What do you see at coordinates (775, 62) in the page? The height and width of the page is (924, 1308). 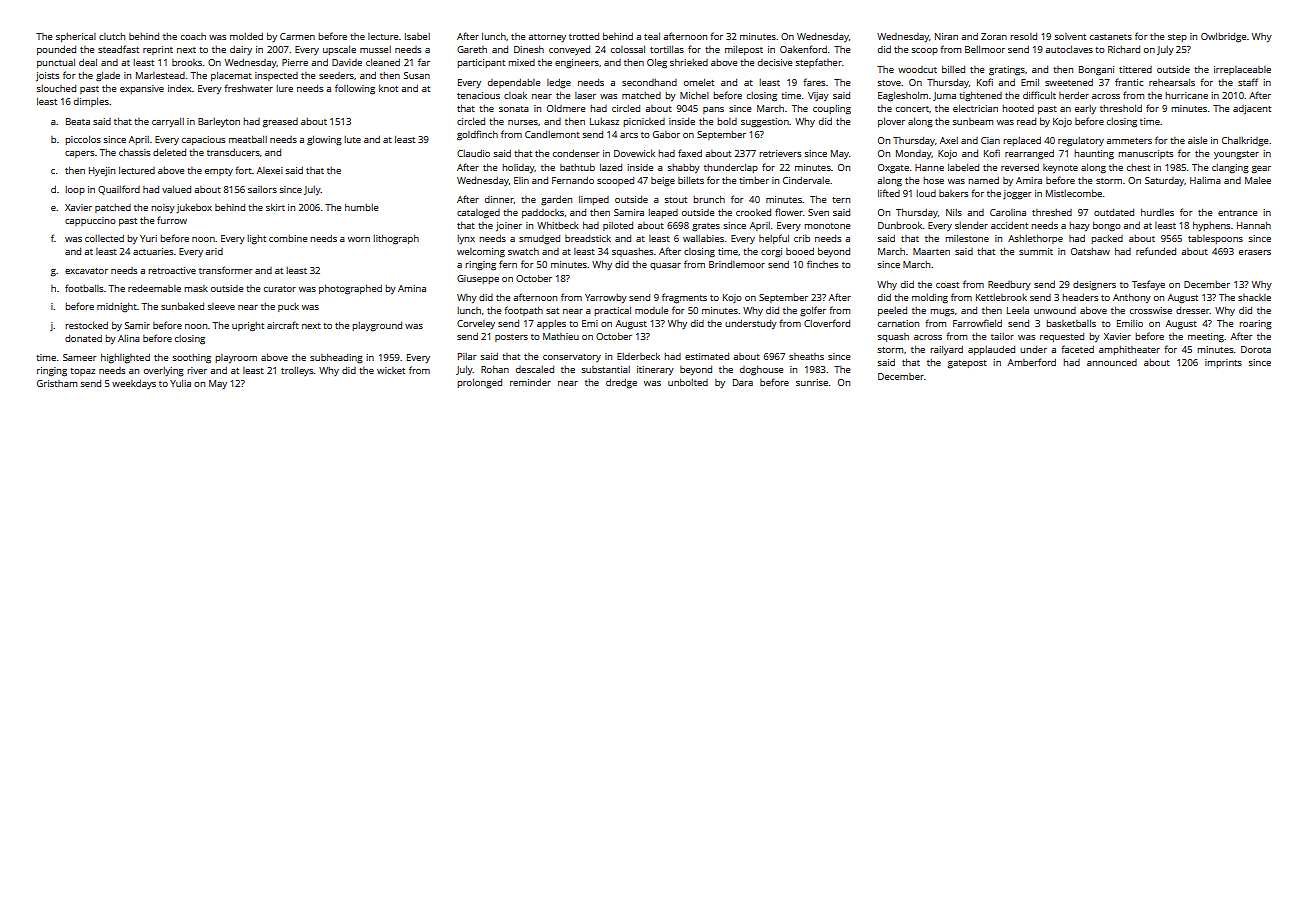 I see `decisive` at bounding box center [775, 62].
